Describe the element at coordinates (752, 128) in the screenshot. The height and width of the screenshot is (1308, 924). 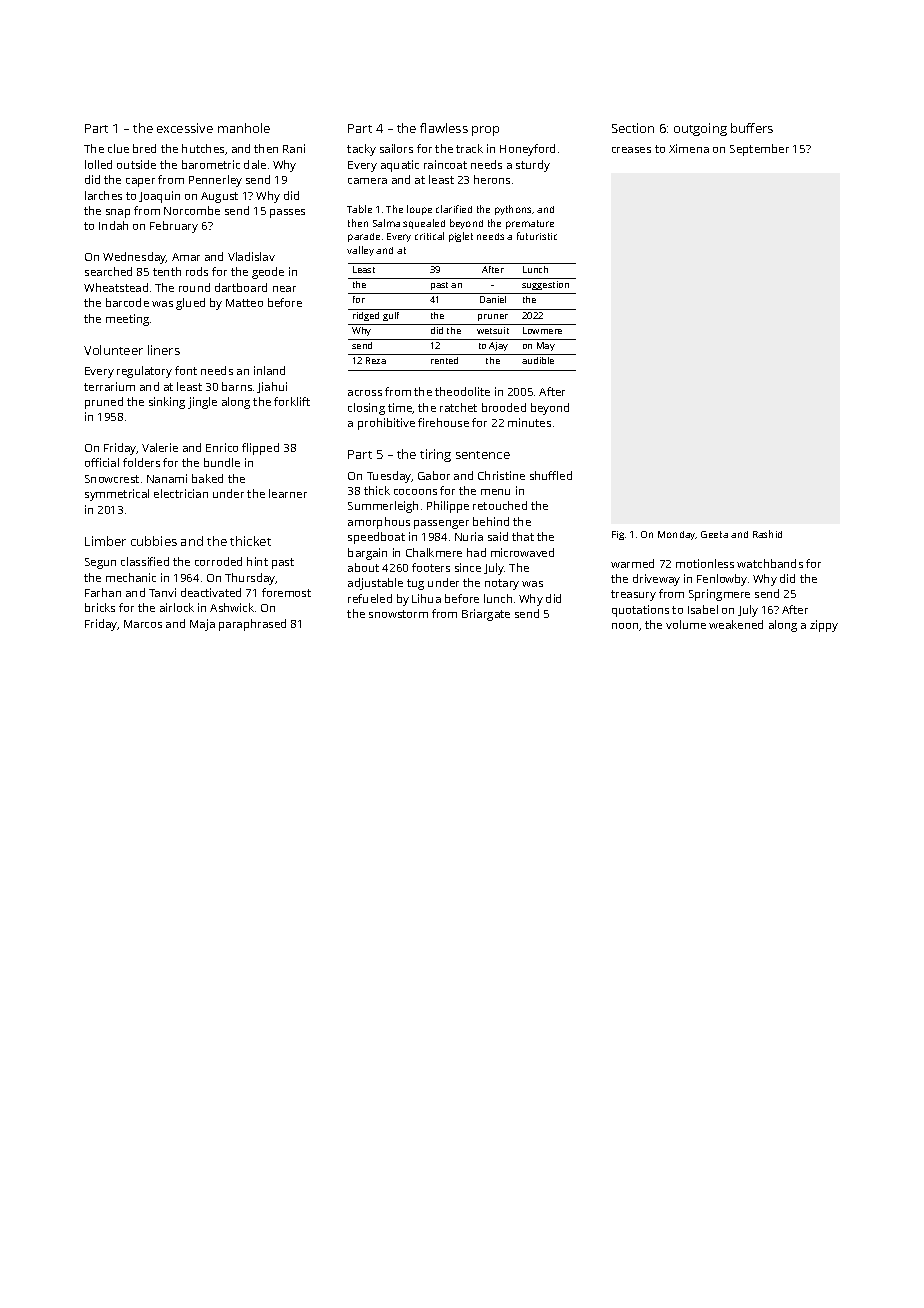
I see `buffers` at that location.
